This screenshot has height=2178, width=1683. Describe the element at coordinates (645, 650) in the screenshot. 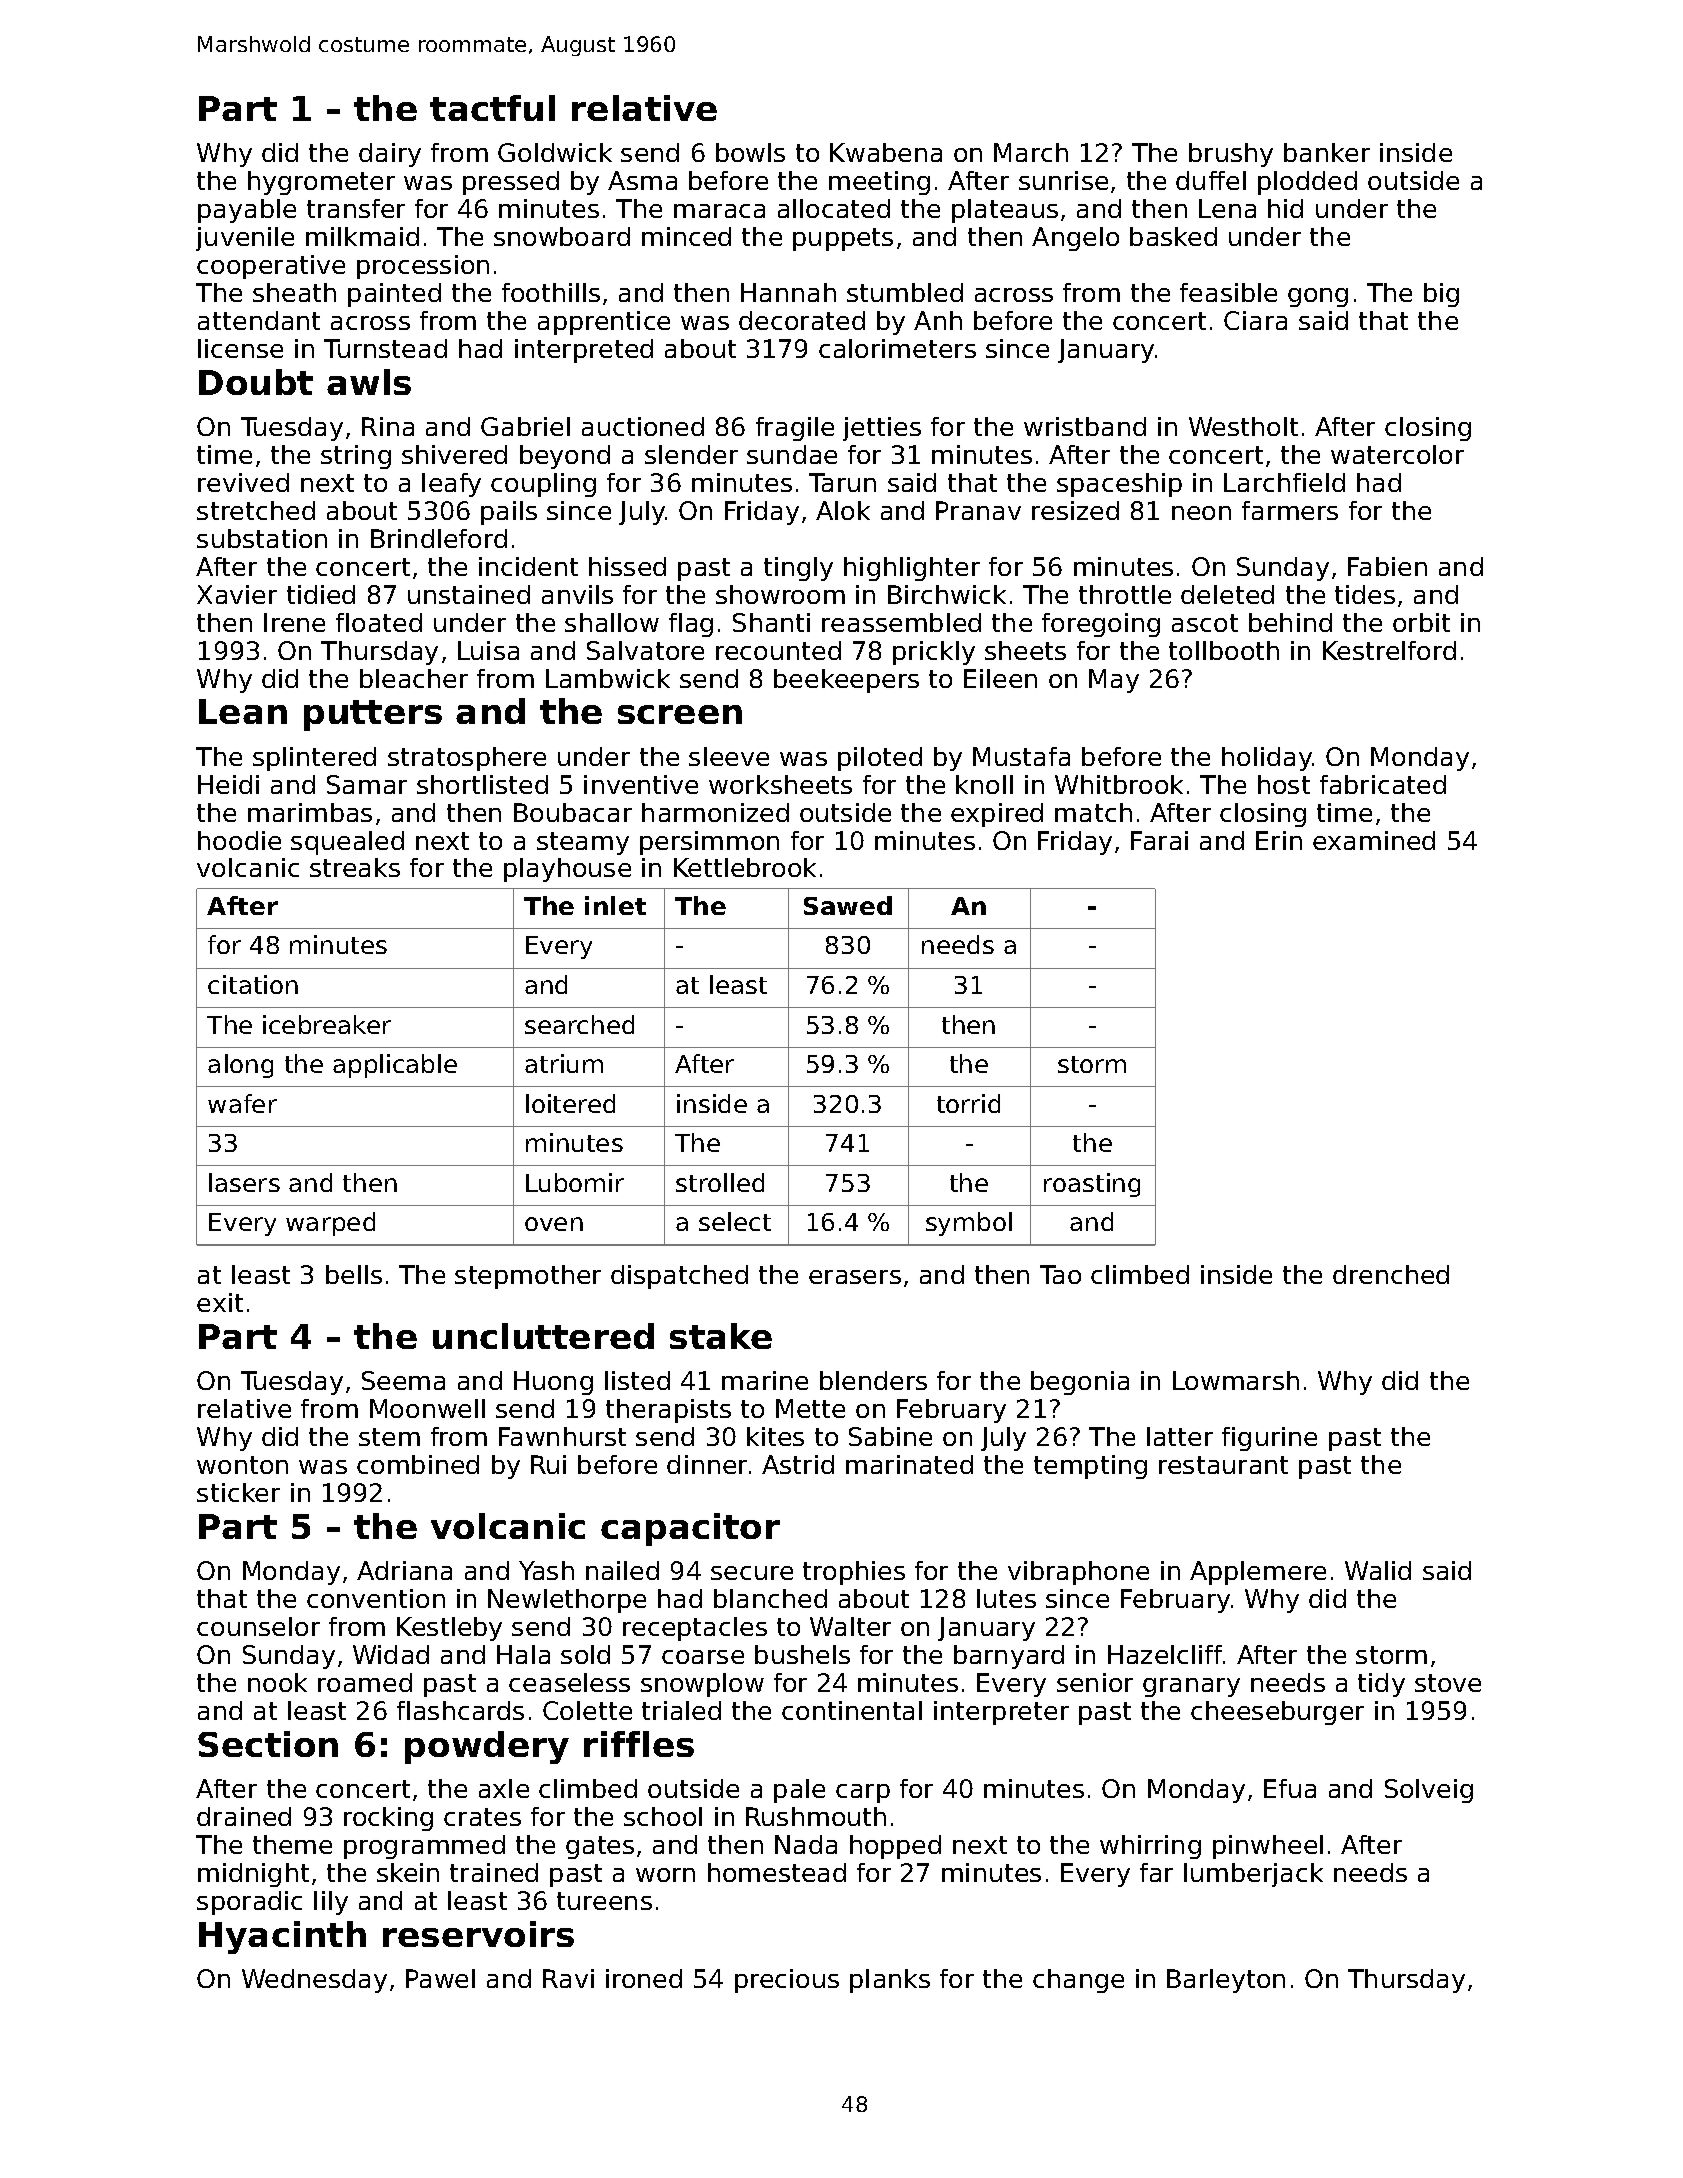

I see `Salvatore` at that location.
